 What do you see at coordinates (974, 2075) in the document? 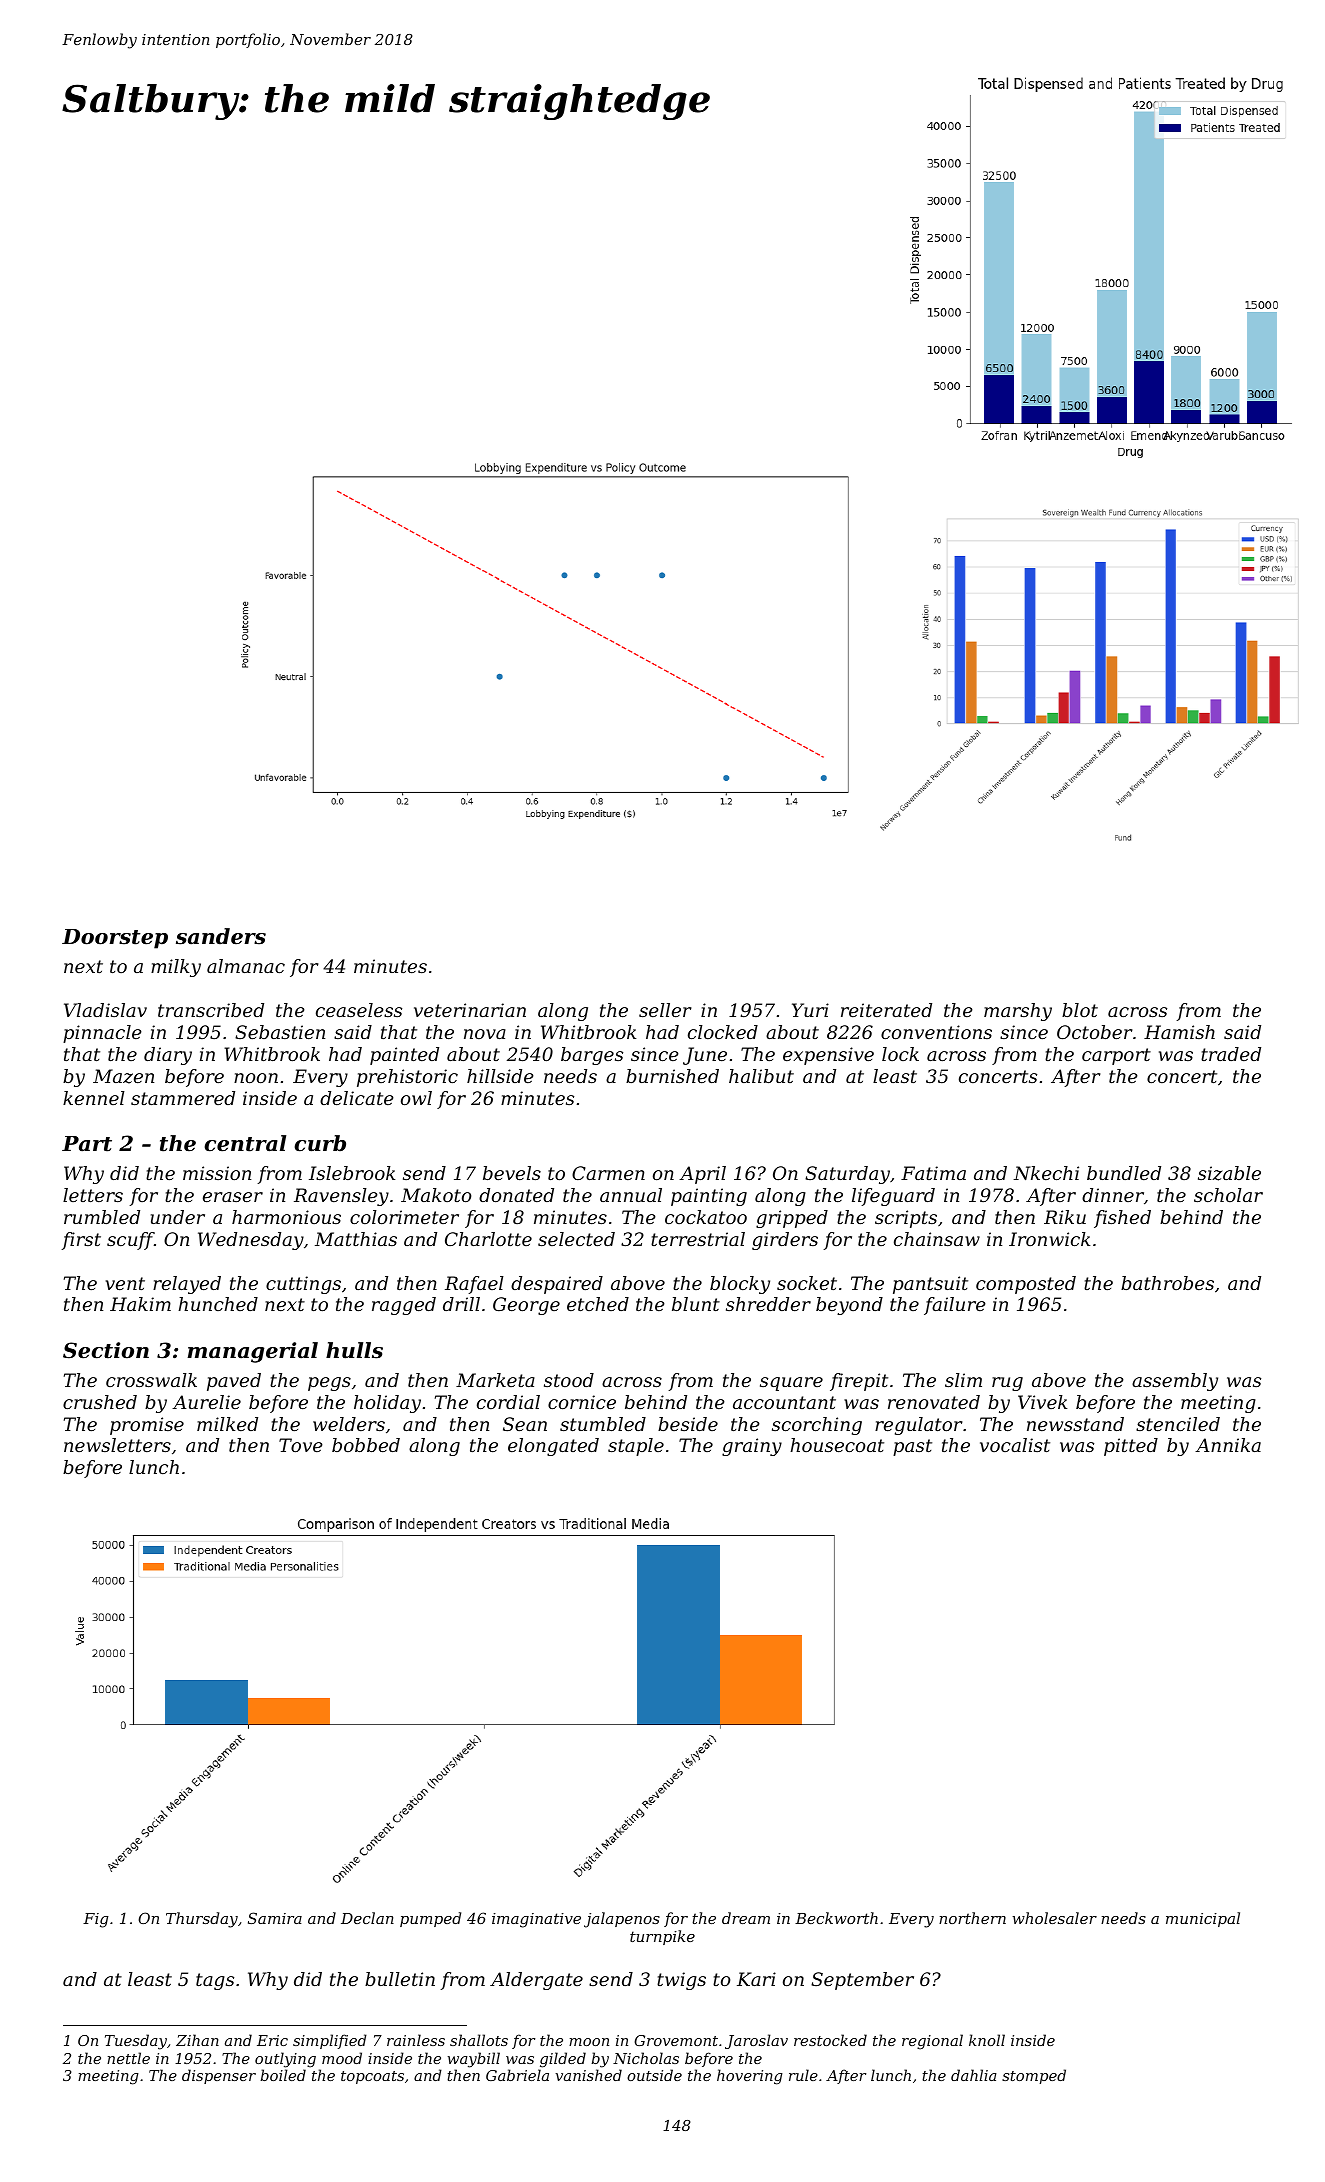
I see `dahlia` at bounding box center [974, 2075].
